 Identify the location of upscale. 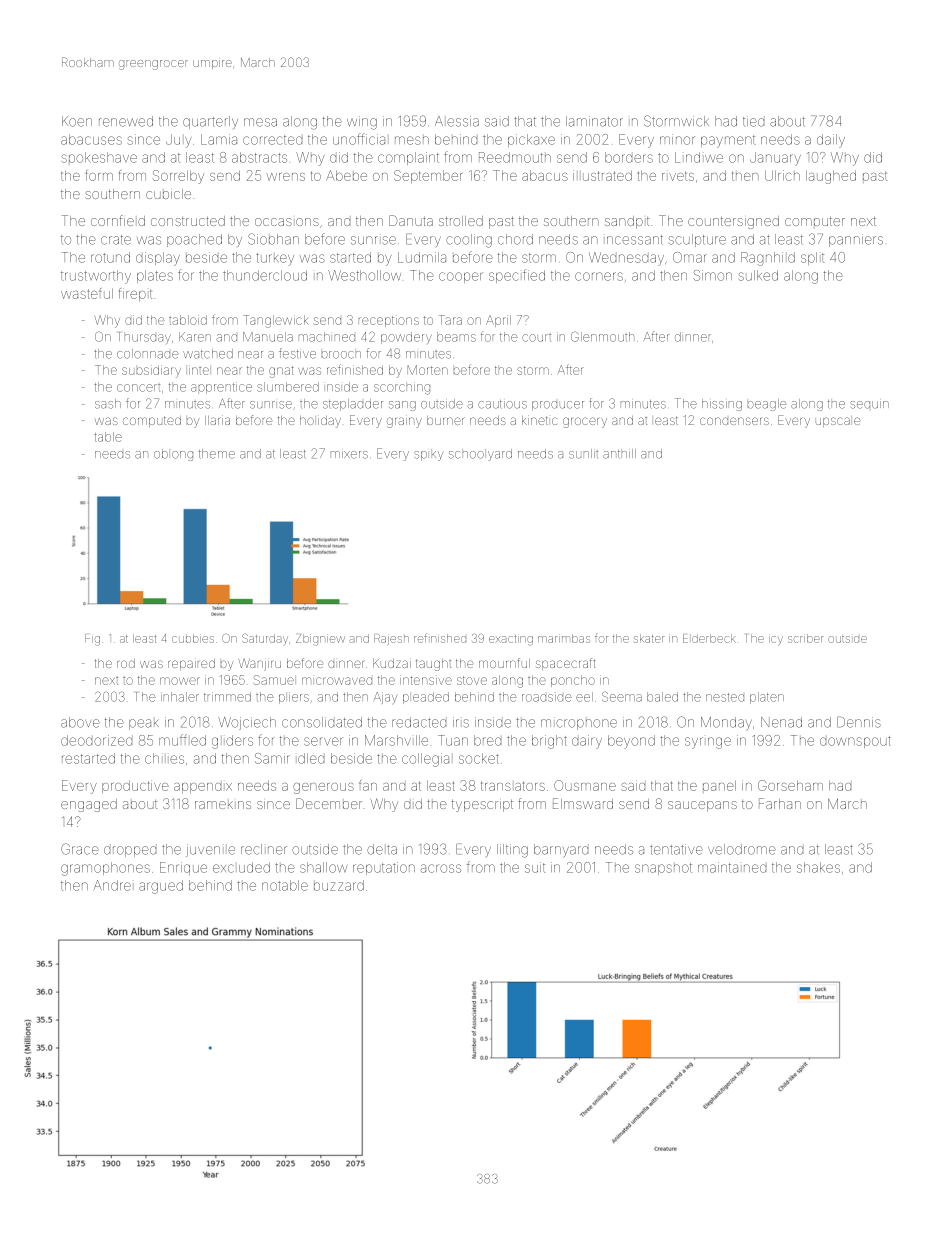
(838, 422).
